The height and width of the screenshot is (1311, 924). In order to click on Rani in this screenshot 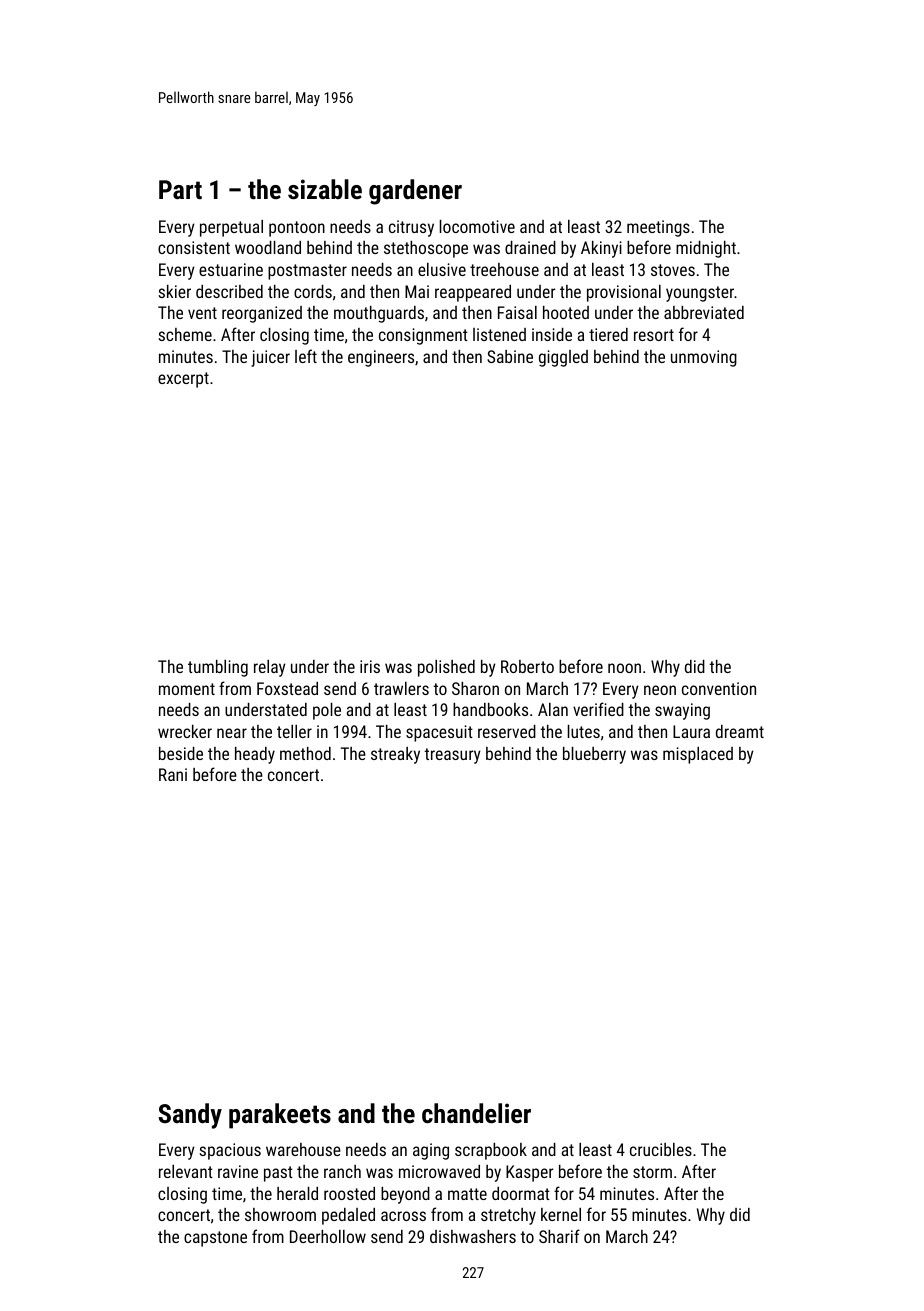, I will do `click(173, 774)`.
